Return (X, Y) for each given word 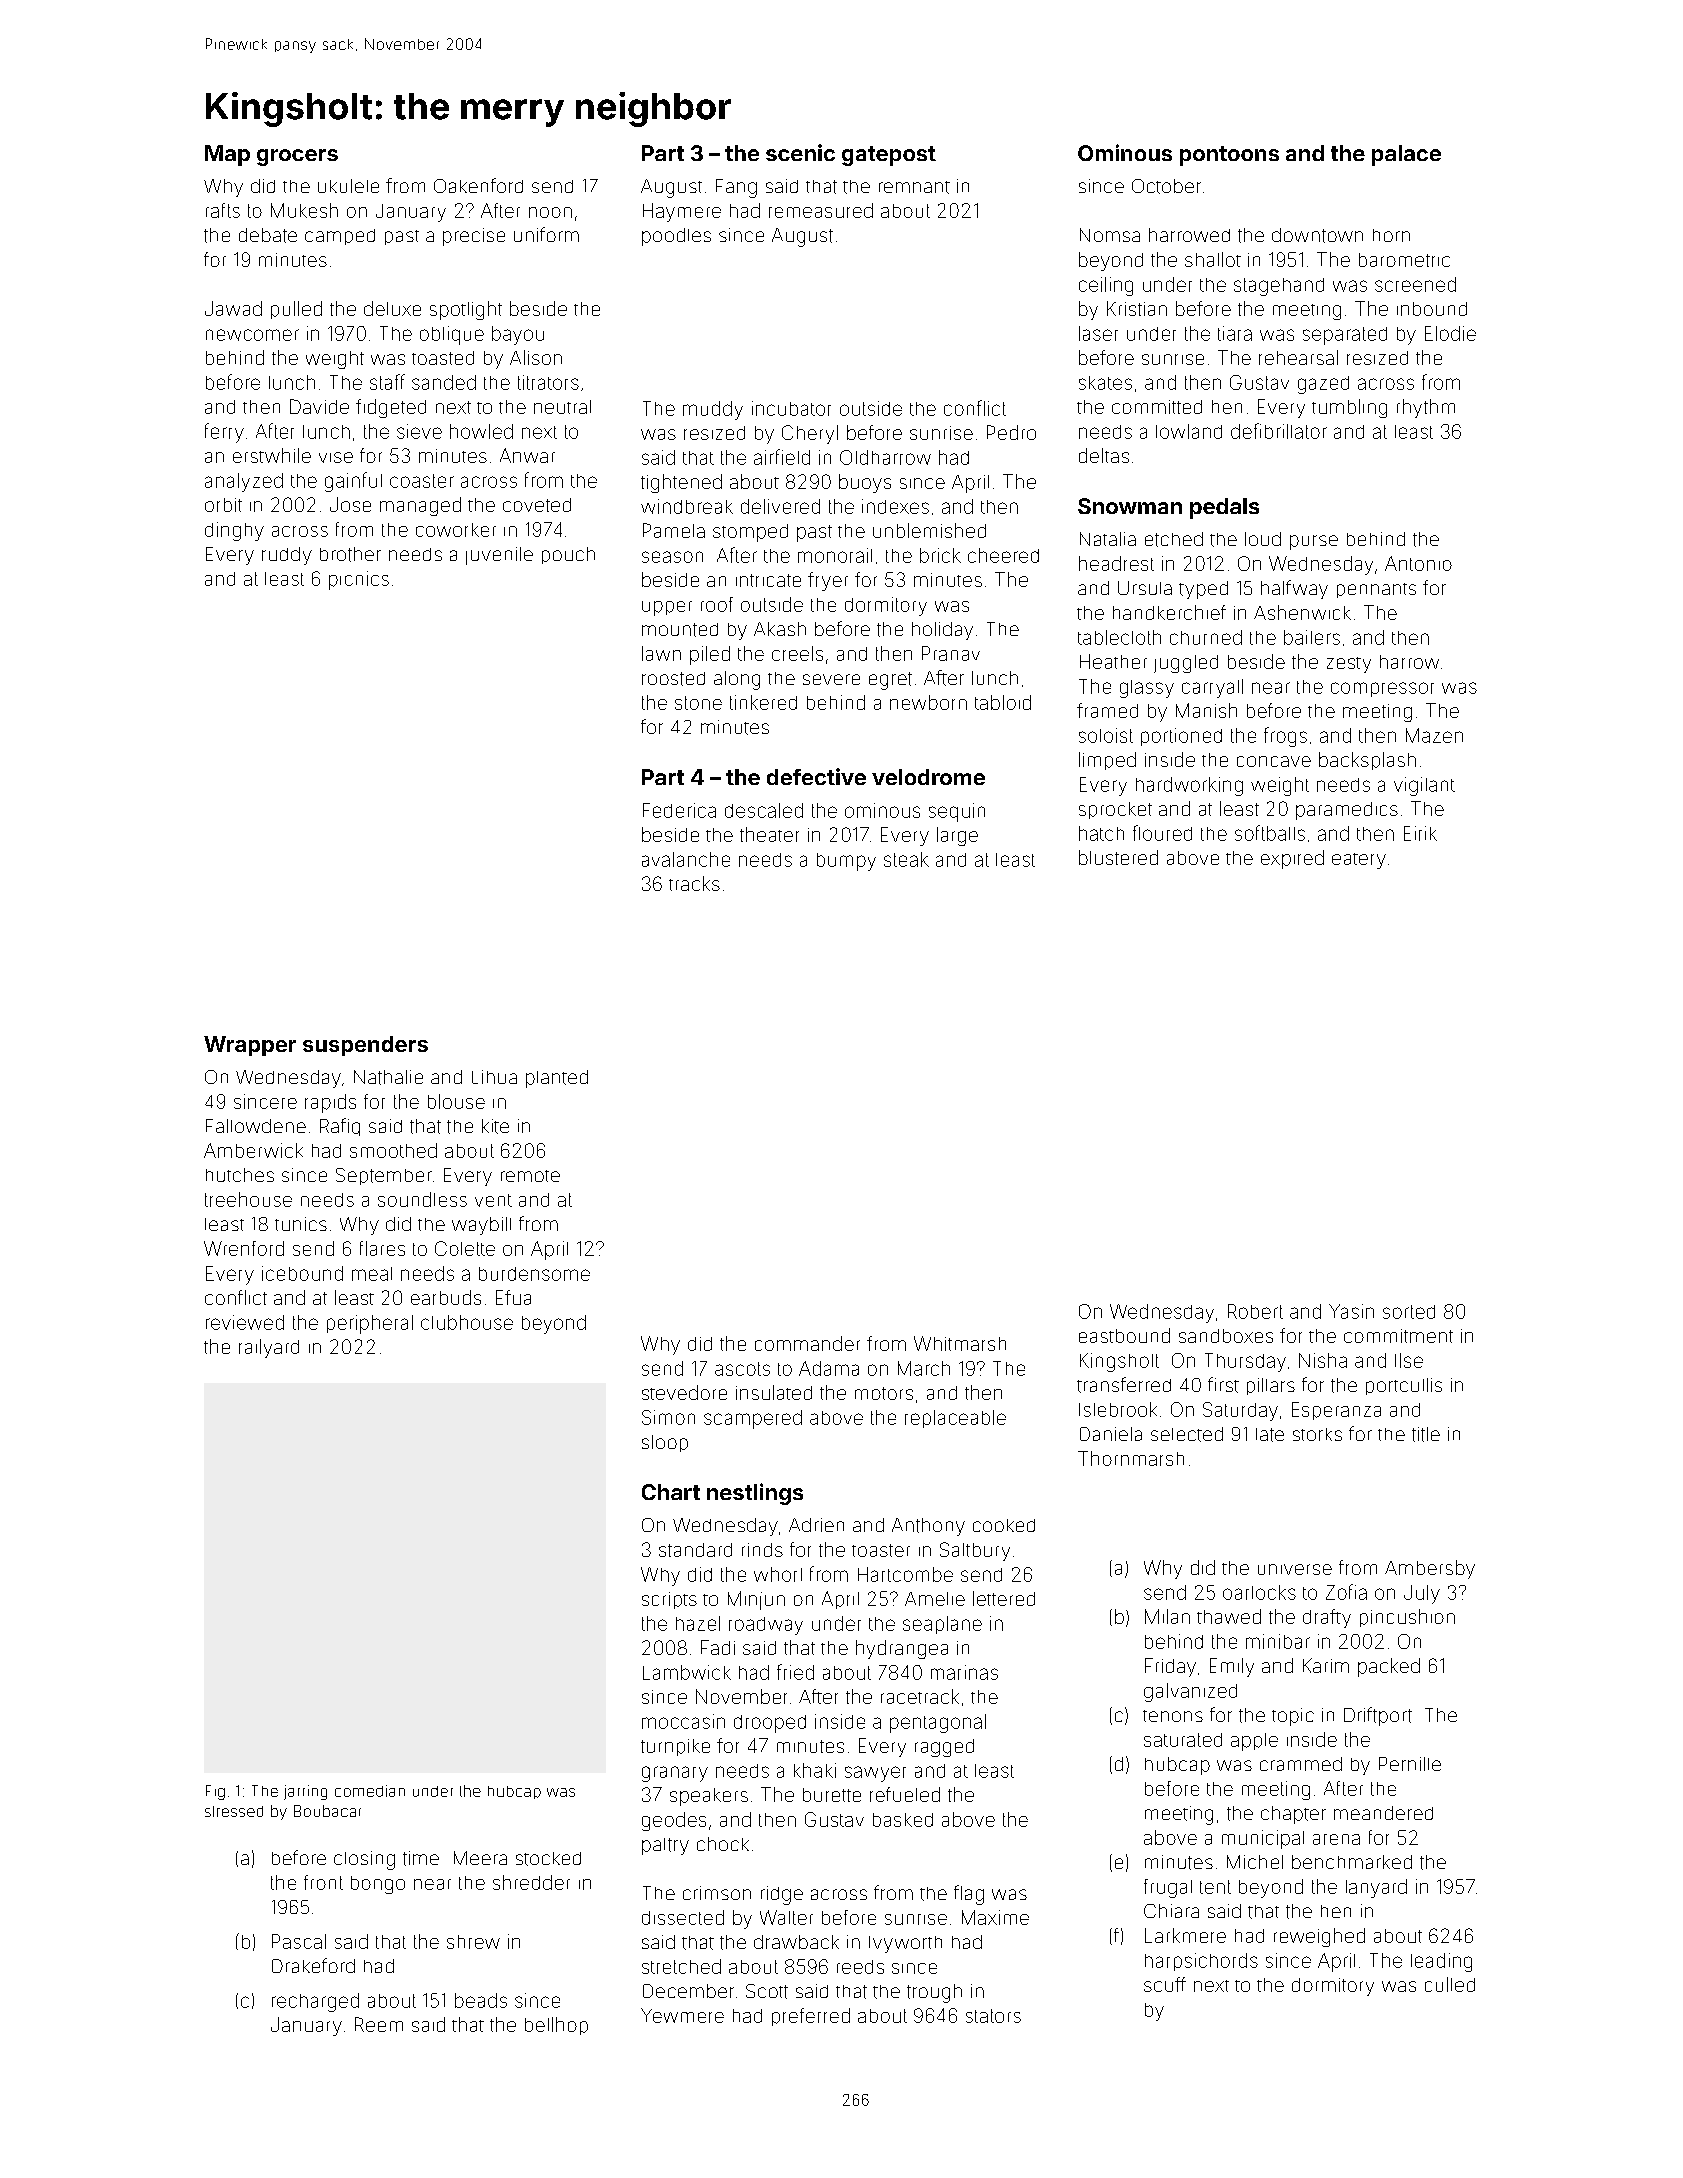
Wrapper (250, 1046)
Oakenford (478, 185)
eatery (1359, 861)
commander (807, 1343)
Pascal (299, 1941)
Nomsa (1110, 235)
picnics (359, 580)
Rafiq (340, 1127)
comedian (370, 1791)
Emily (1232, 1667)
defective (816, 776)
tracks (694, 883)
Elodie (1450, 333)
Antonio (1418, 563)
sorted (1409, 1312)
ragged (944, 1748)
